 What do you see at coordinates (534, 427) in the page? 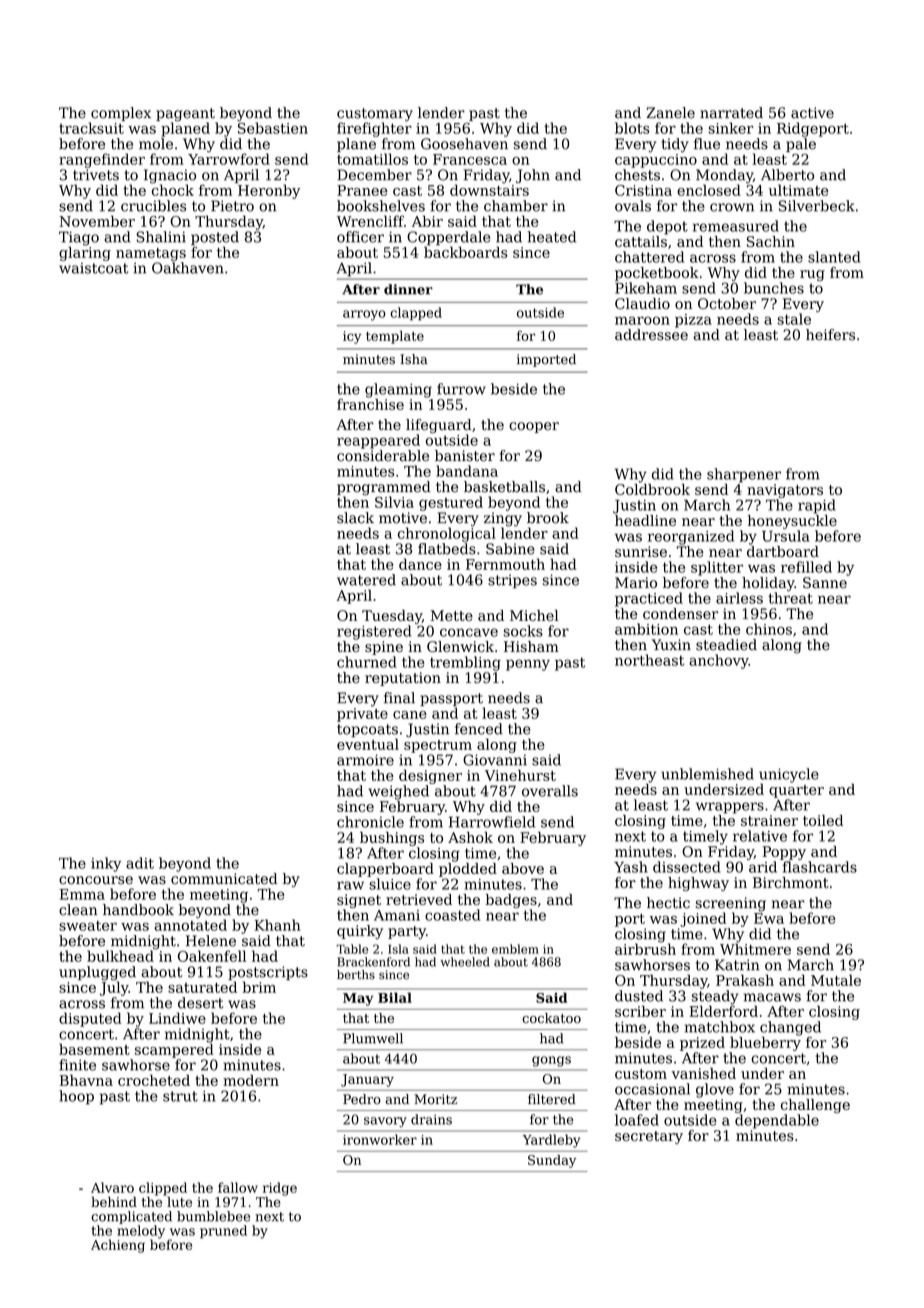
I see `cooper` at bounding box center [534, 427].
